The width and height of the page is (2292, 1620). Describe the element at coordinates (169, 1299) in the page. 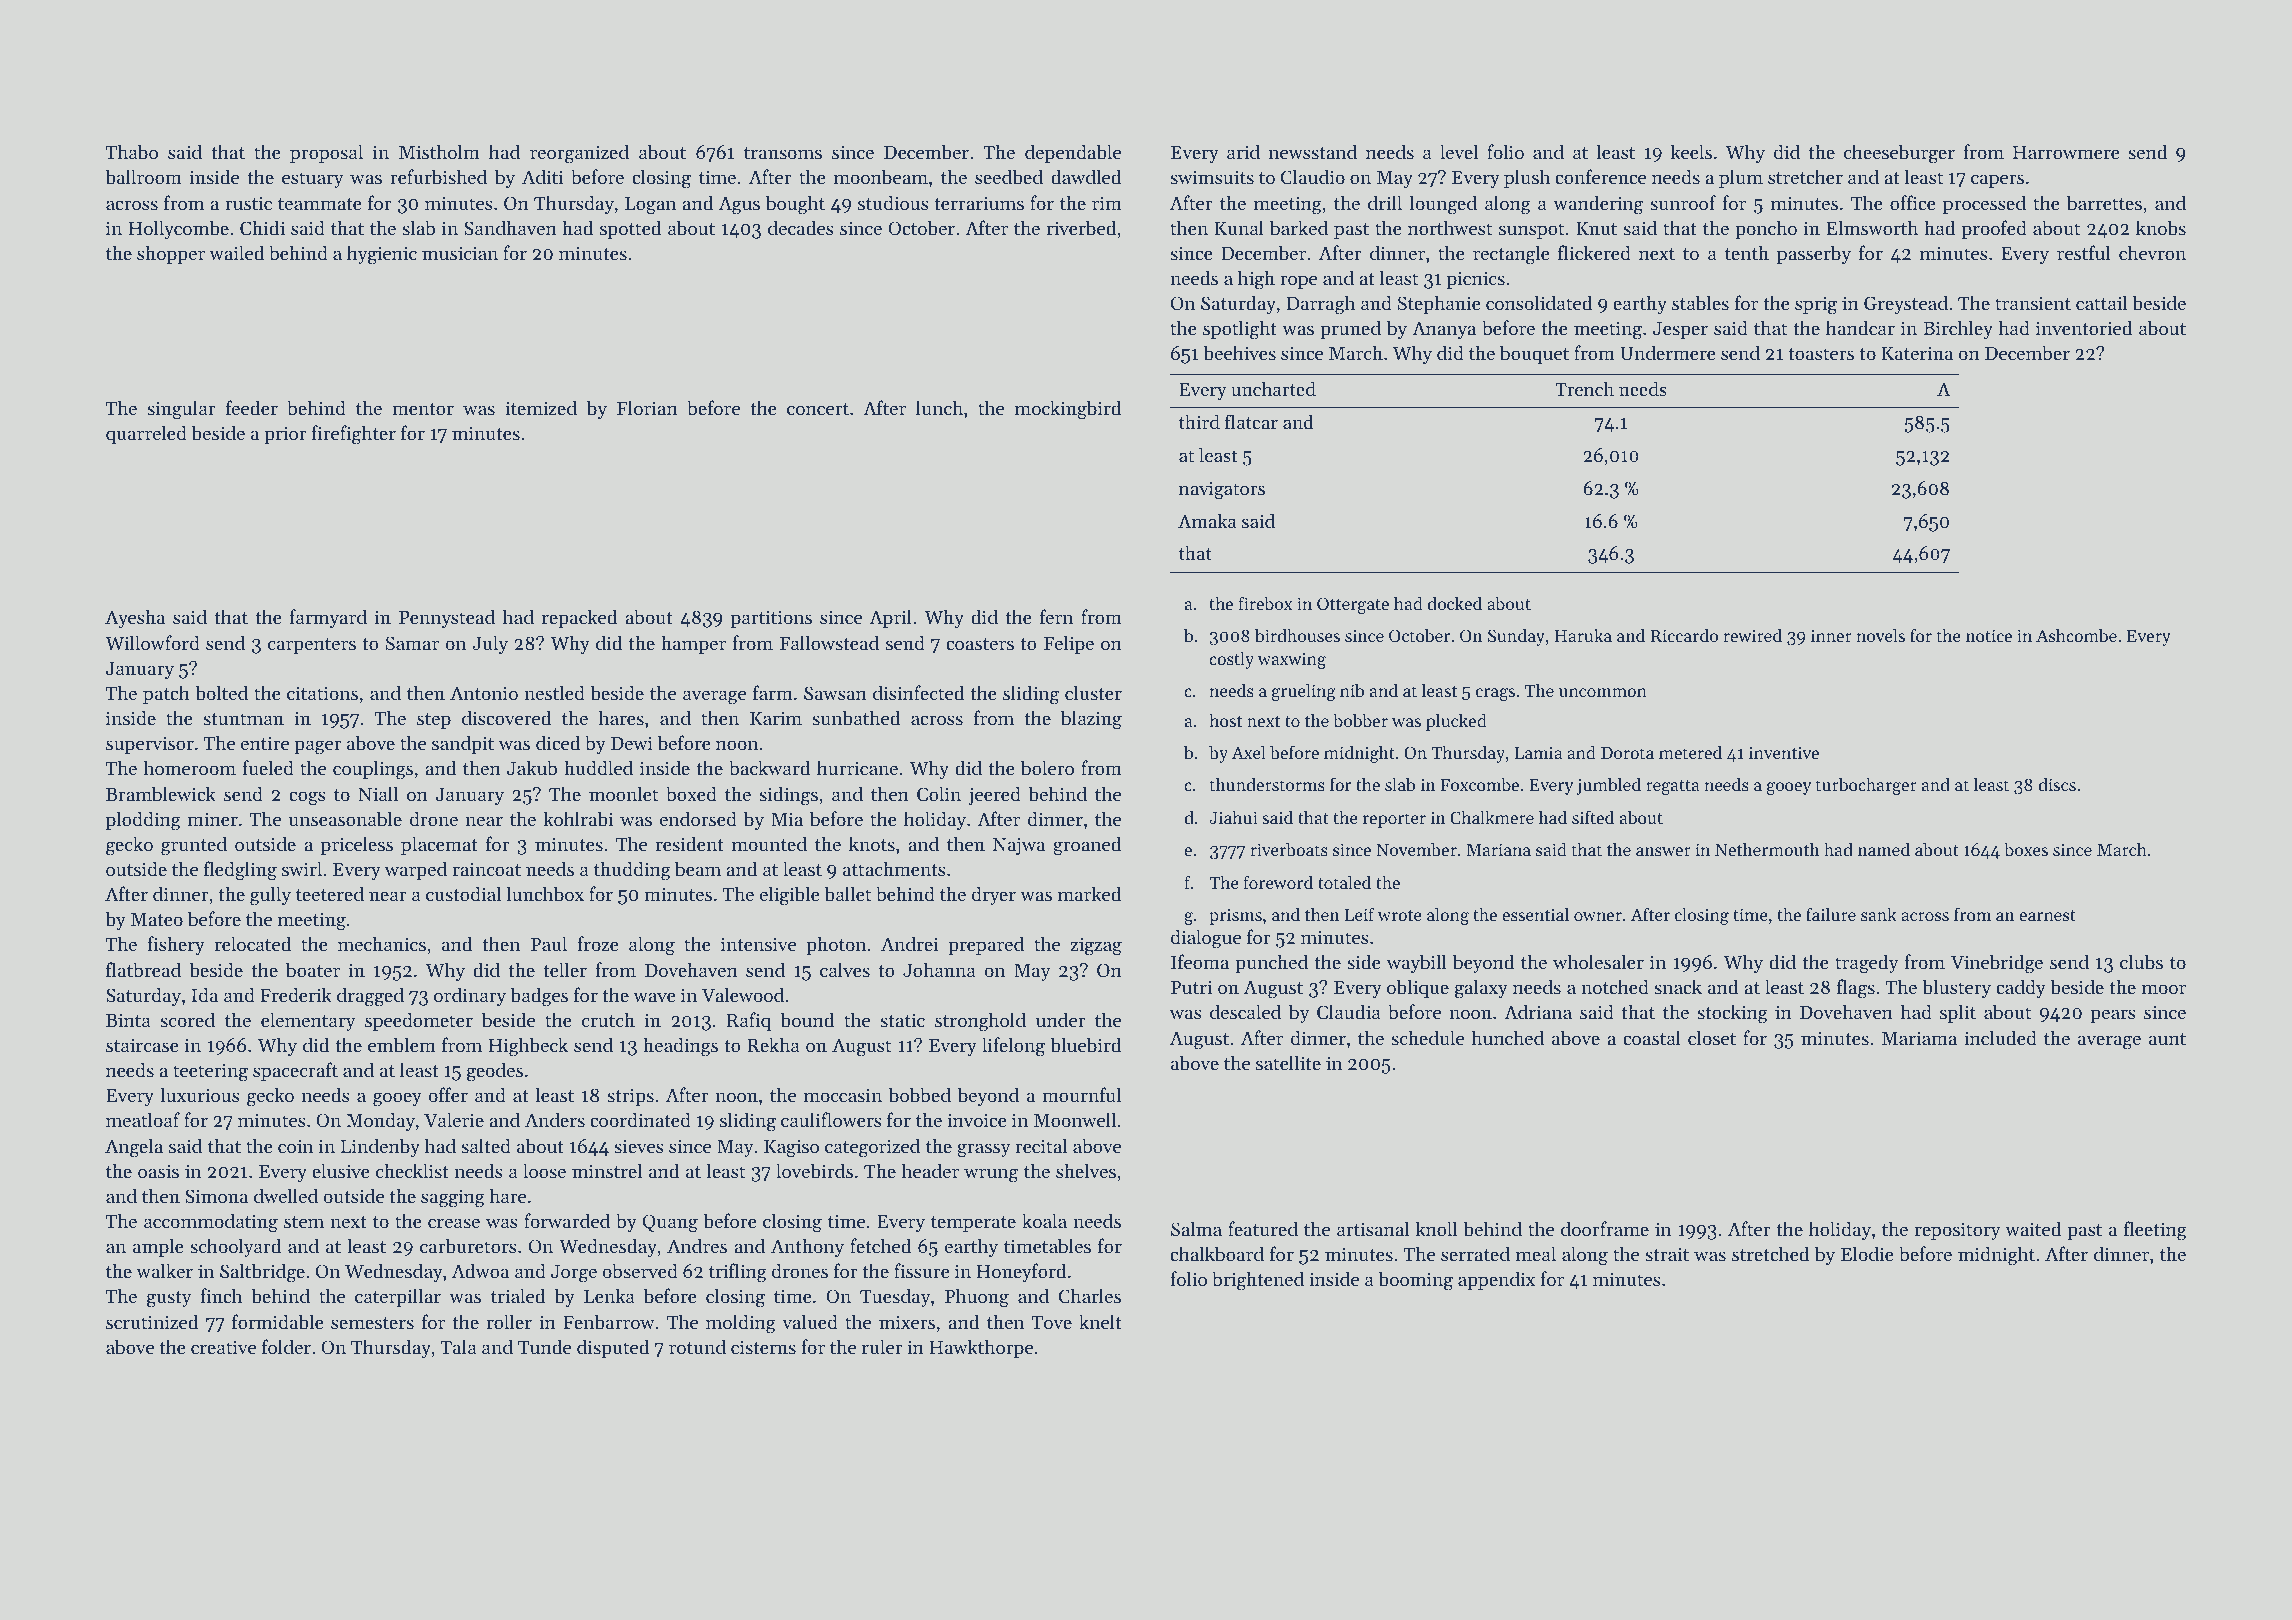

I see `gusty` at that location.
